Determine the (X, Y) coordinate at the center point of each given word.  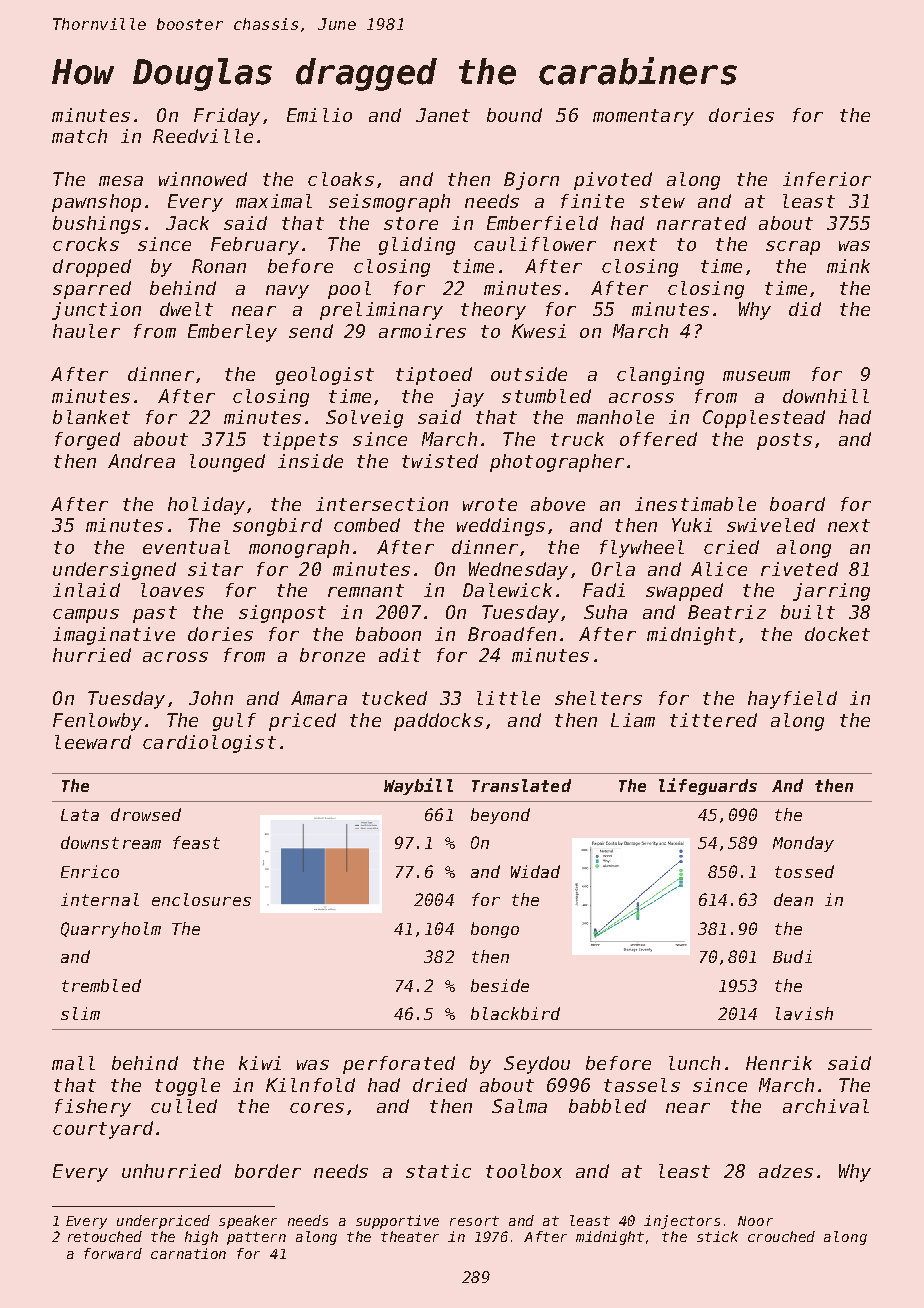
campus (86, 616)
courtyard (103, 1130)
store (411, 223)
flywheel (642, 549)
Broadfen (512, 634)
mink (848, 266)
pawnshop (96, 203)
